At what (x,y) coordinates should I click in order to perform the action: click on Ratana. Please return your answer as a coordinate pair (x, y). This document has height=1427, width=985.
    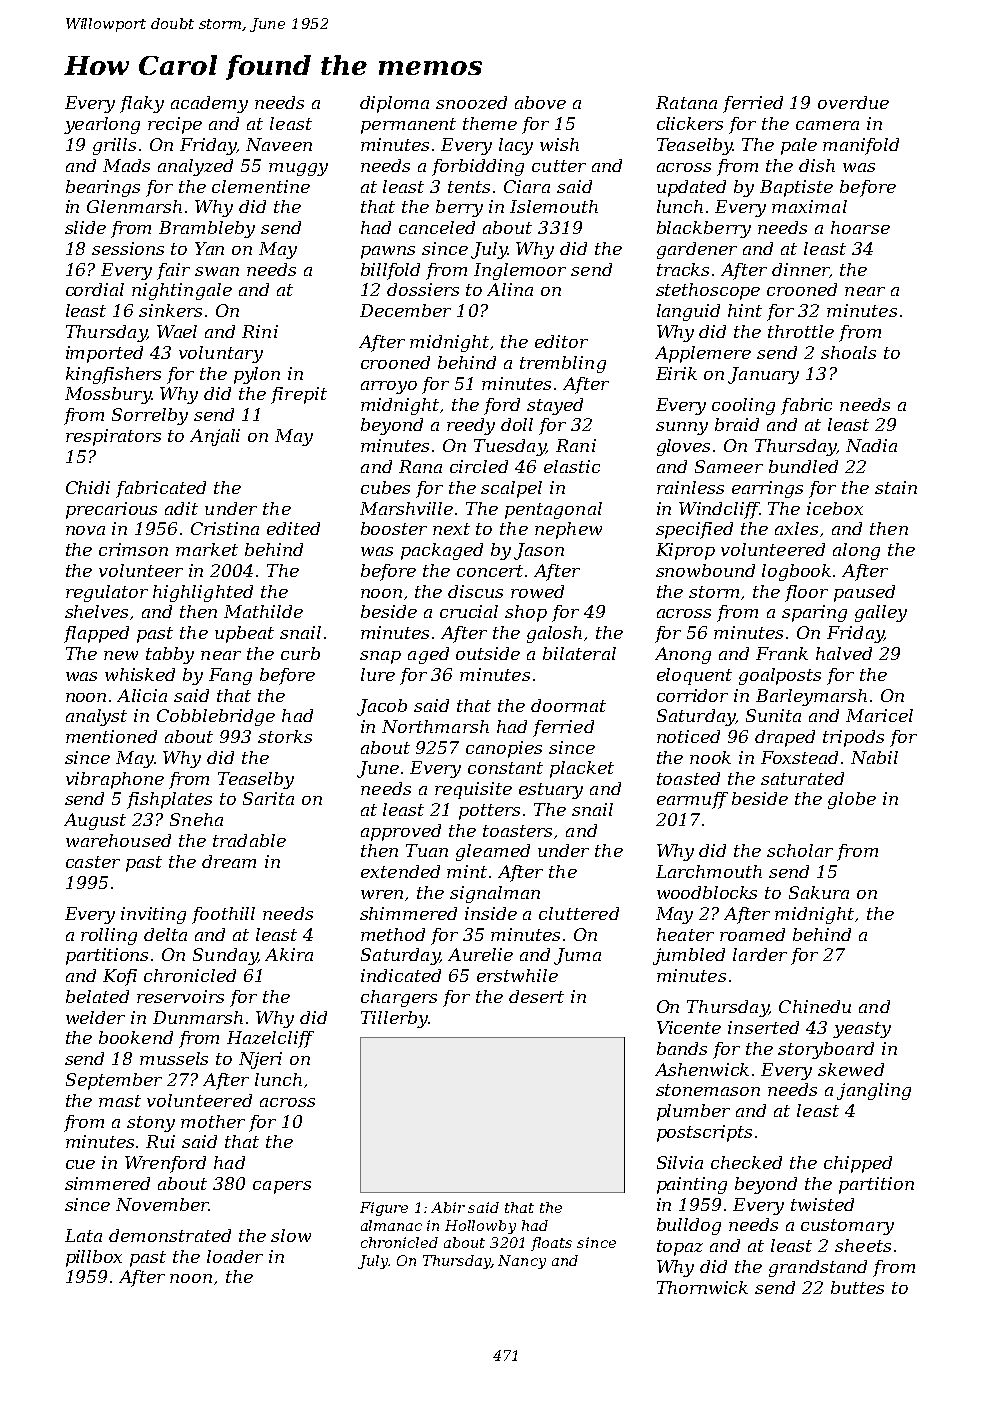
    Looking at the image, I should click on (686, 102).
